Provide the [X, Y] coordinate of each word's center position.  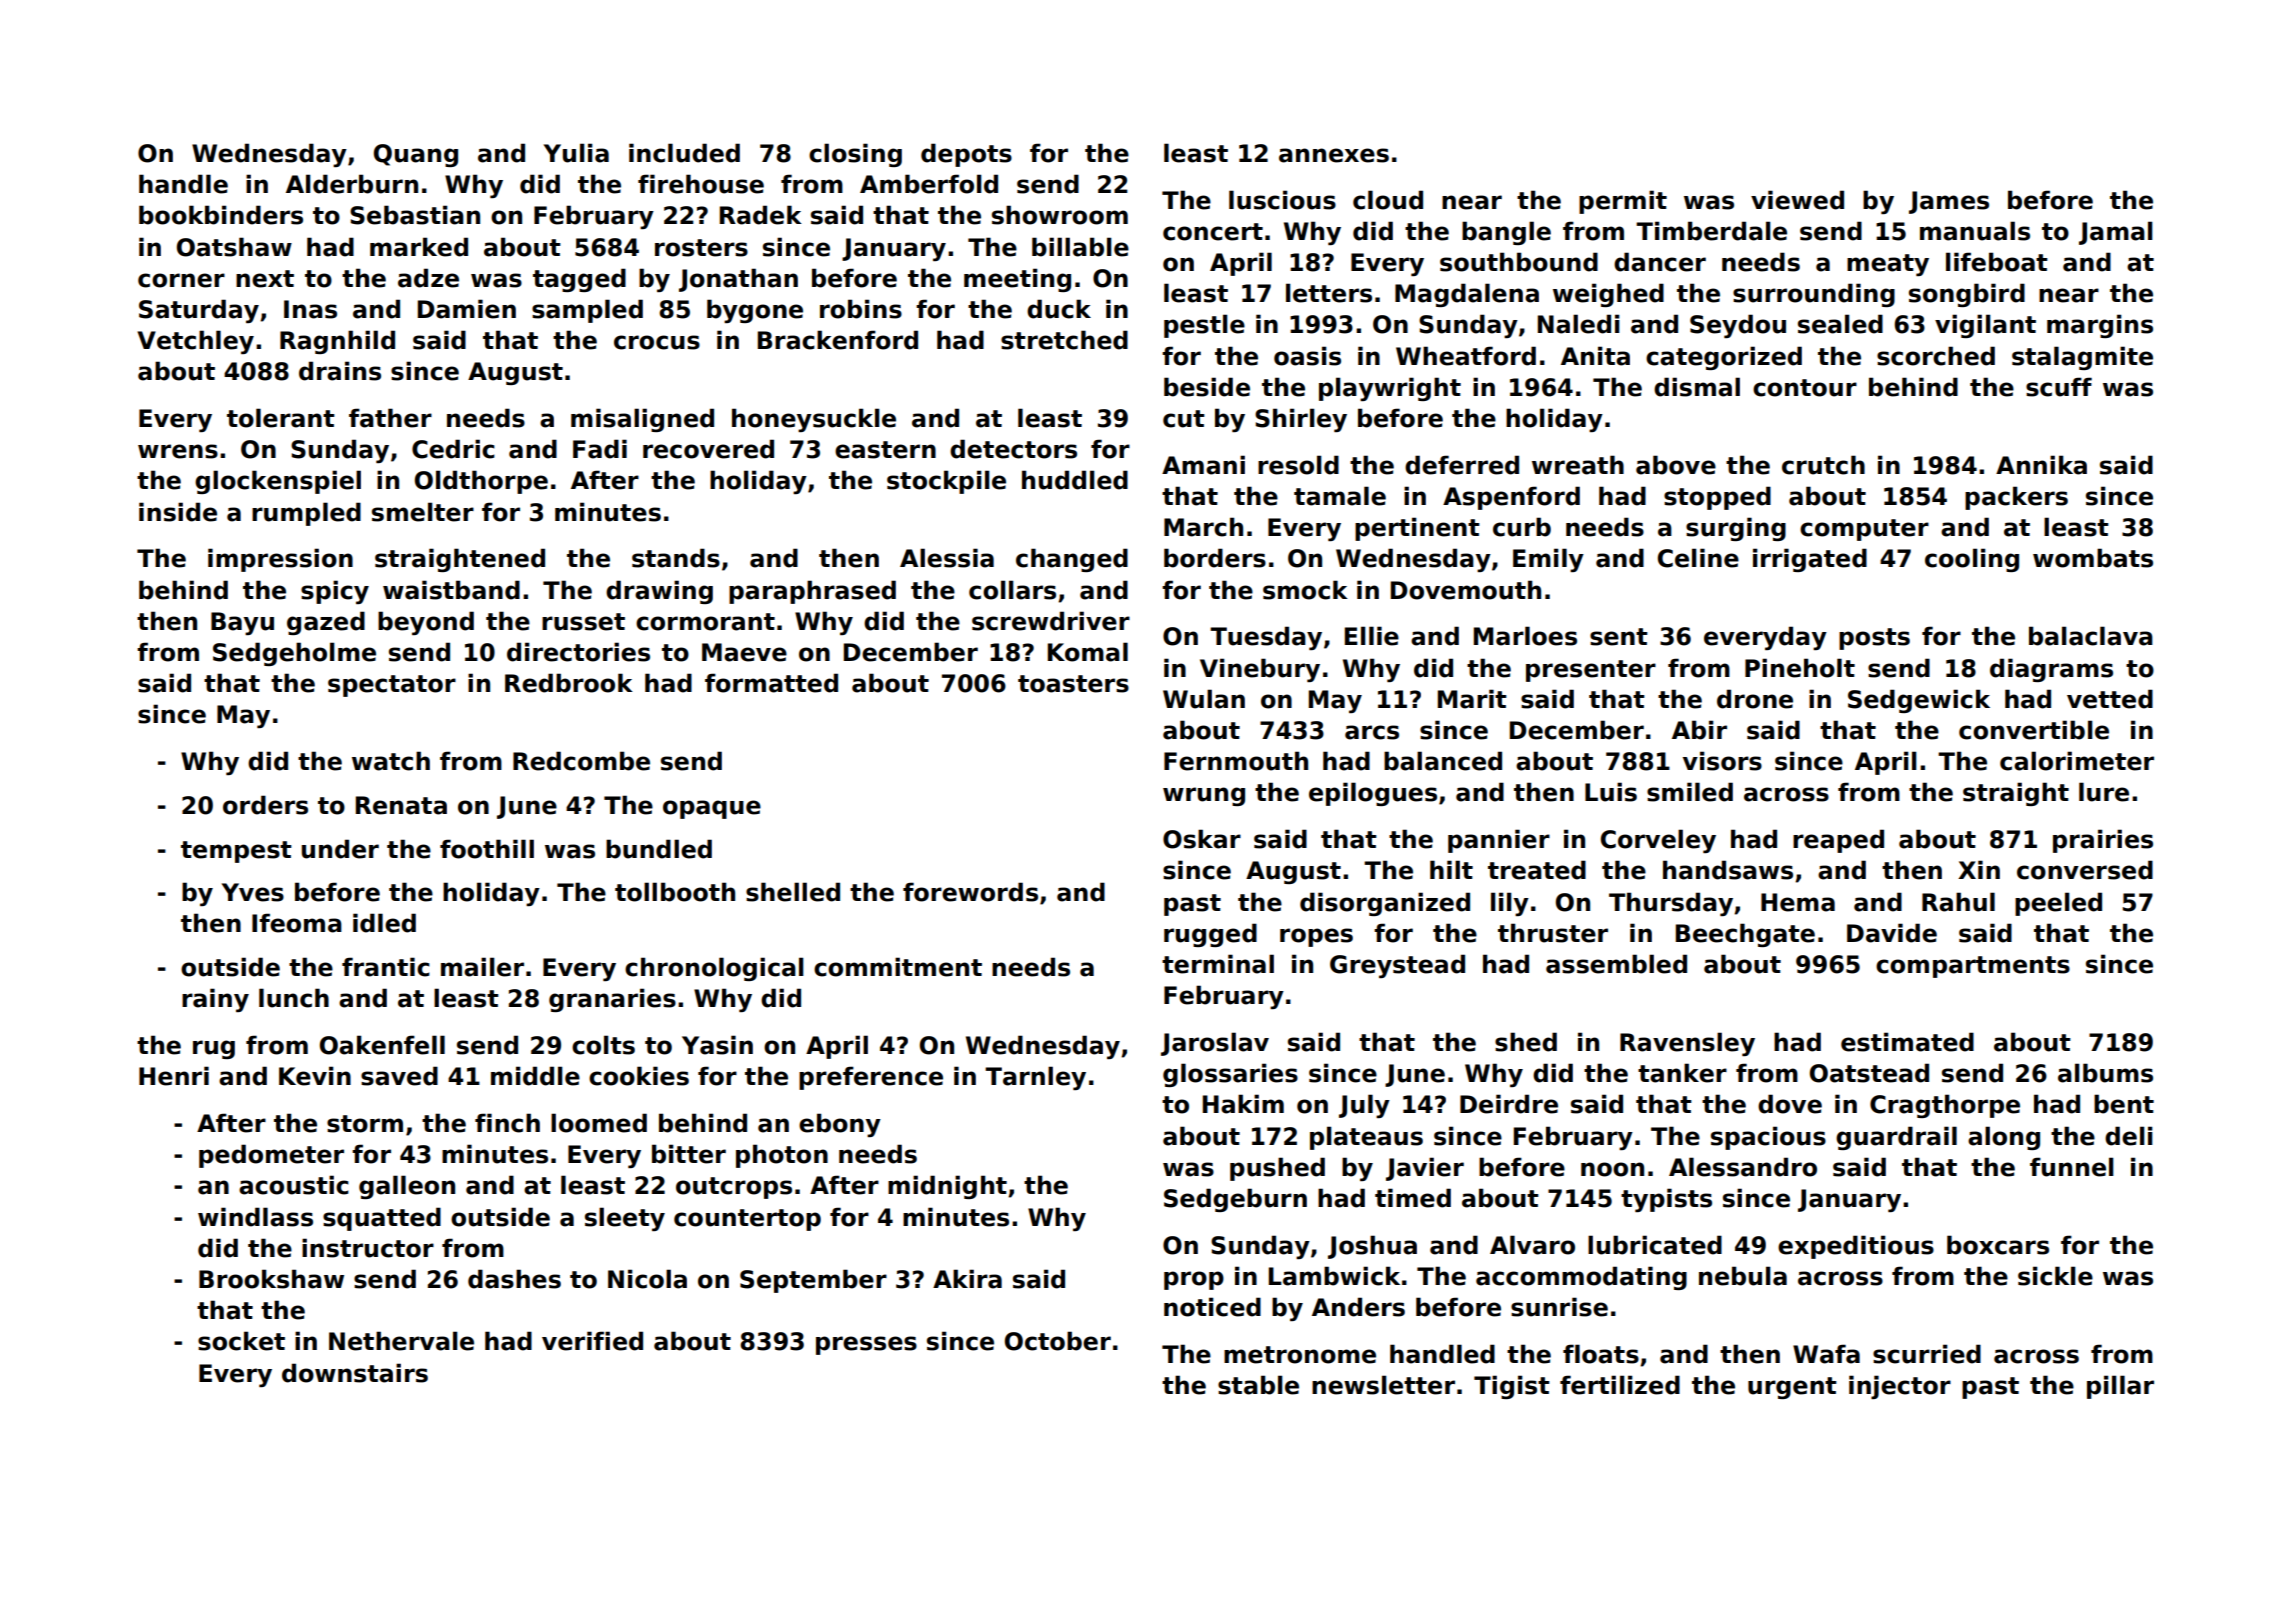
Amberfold [929, 184]
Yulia [576, 153]
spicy [335, 592]
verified [592, 1341]
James [1949, 202]
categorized [1724, 358]
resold [1298, 465]
